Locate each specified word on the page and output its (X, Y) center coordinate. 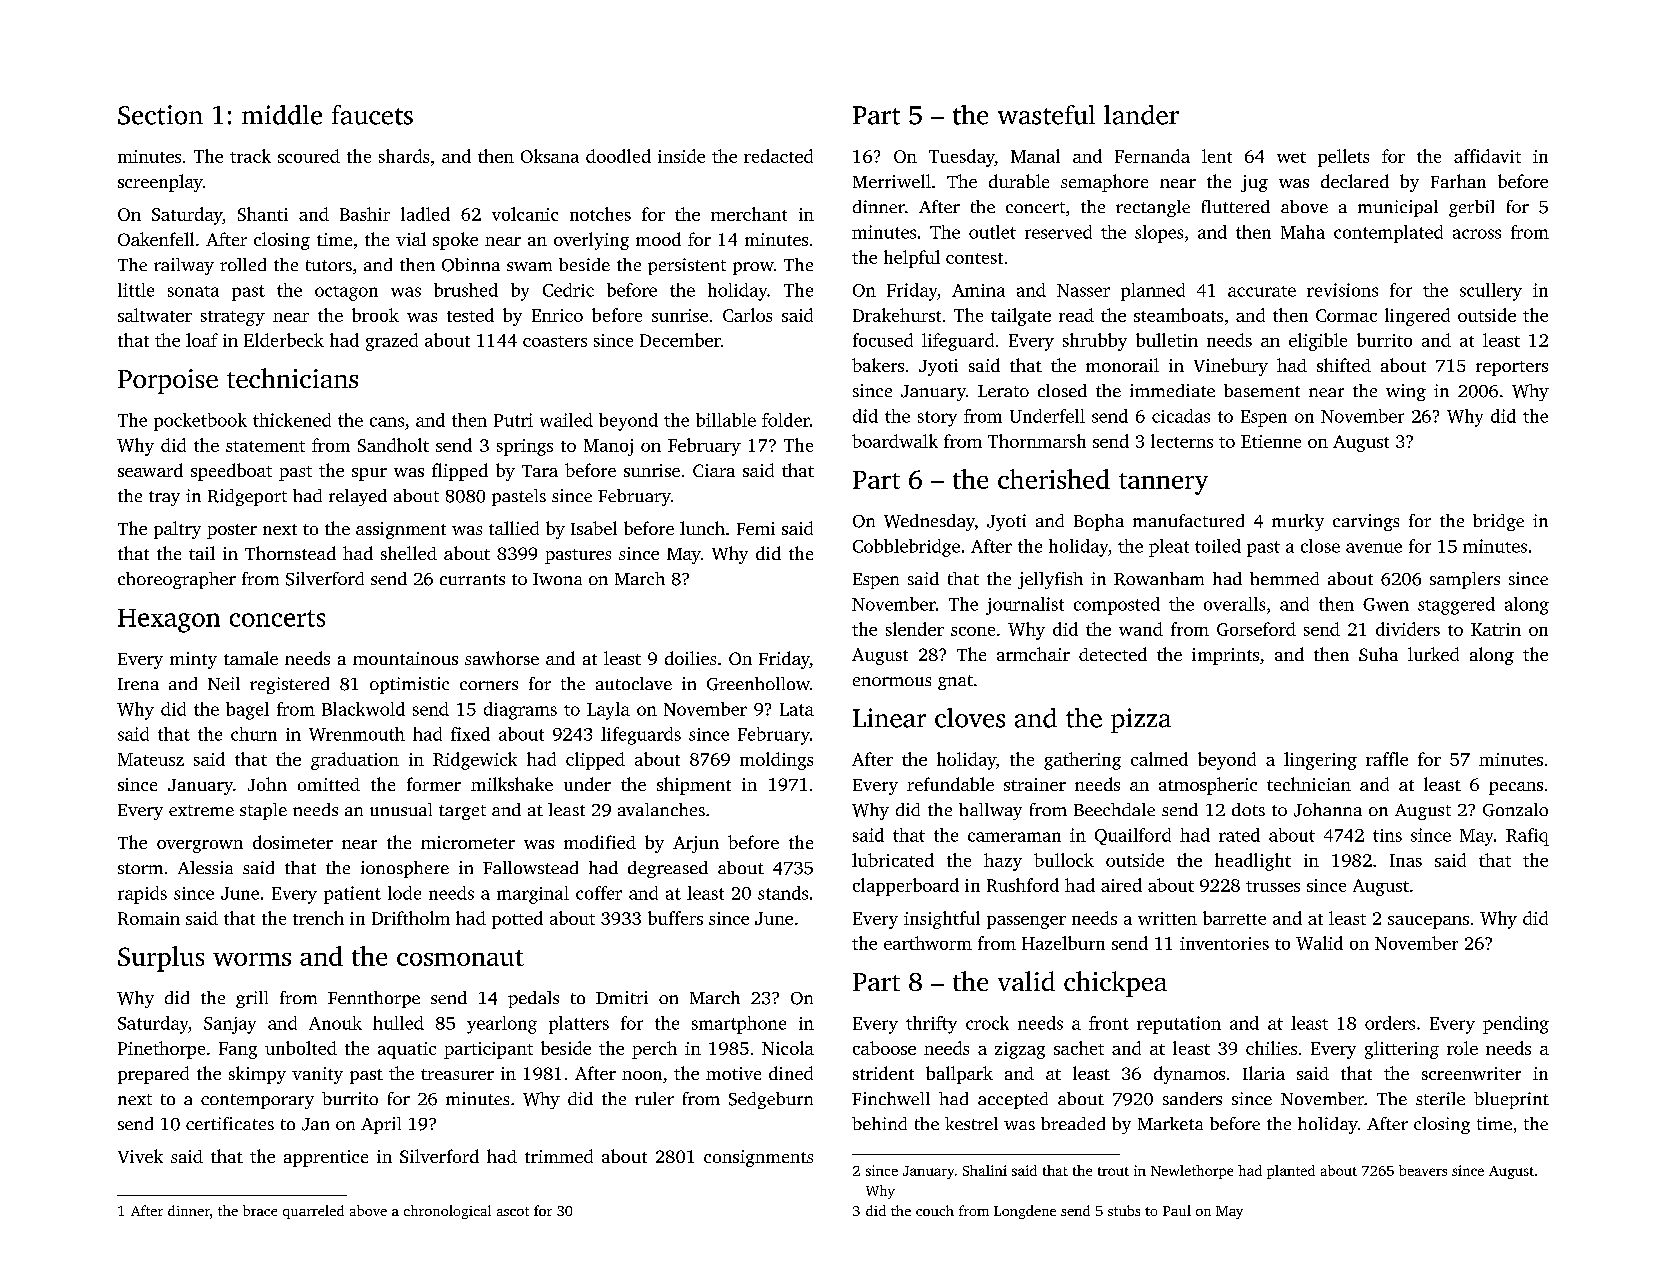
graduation (355, 761)
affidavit (1487, 156)
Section (160, 115)
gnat (955, 682)
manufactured (1188, 520)
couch (935, 1210)
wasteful (1046, 115)
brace (260, 1210)
